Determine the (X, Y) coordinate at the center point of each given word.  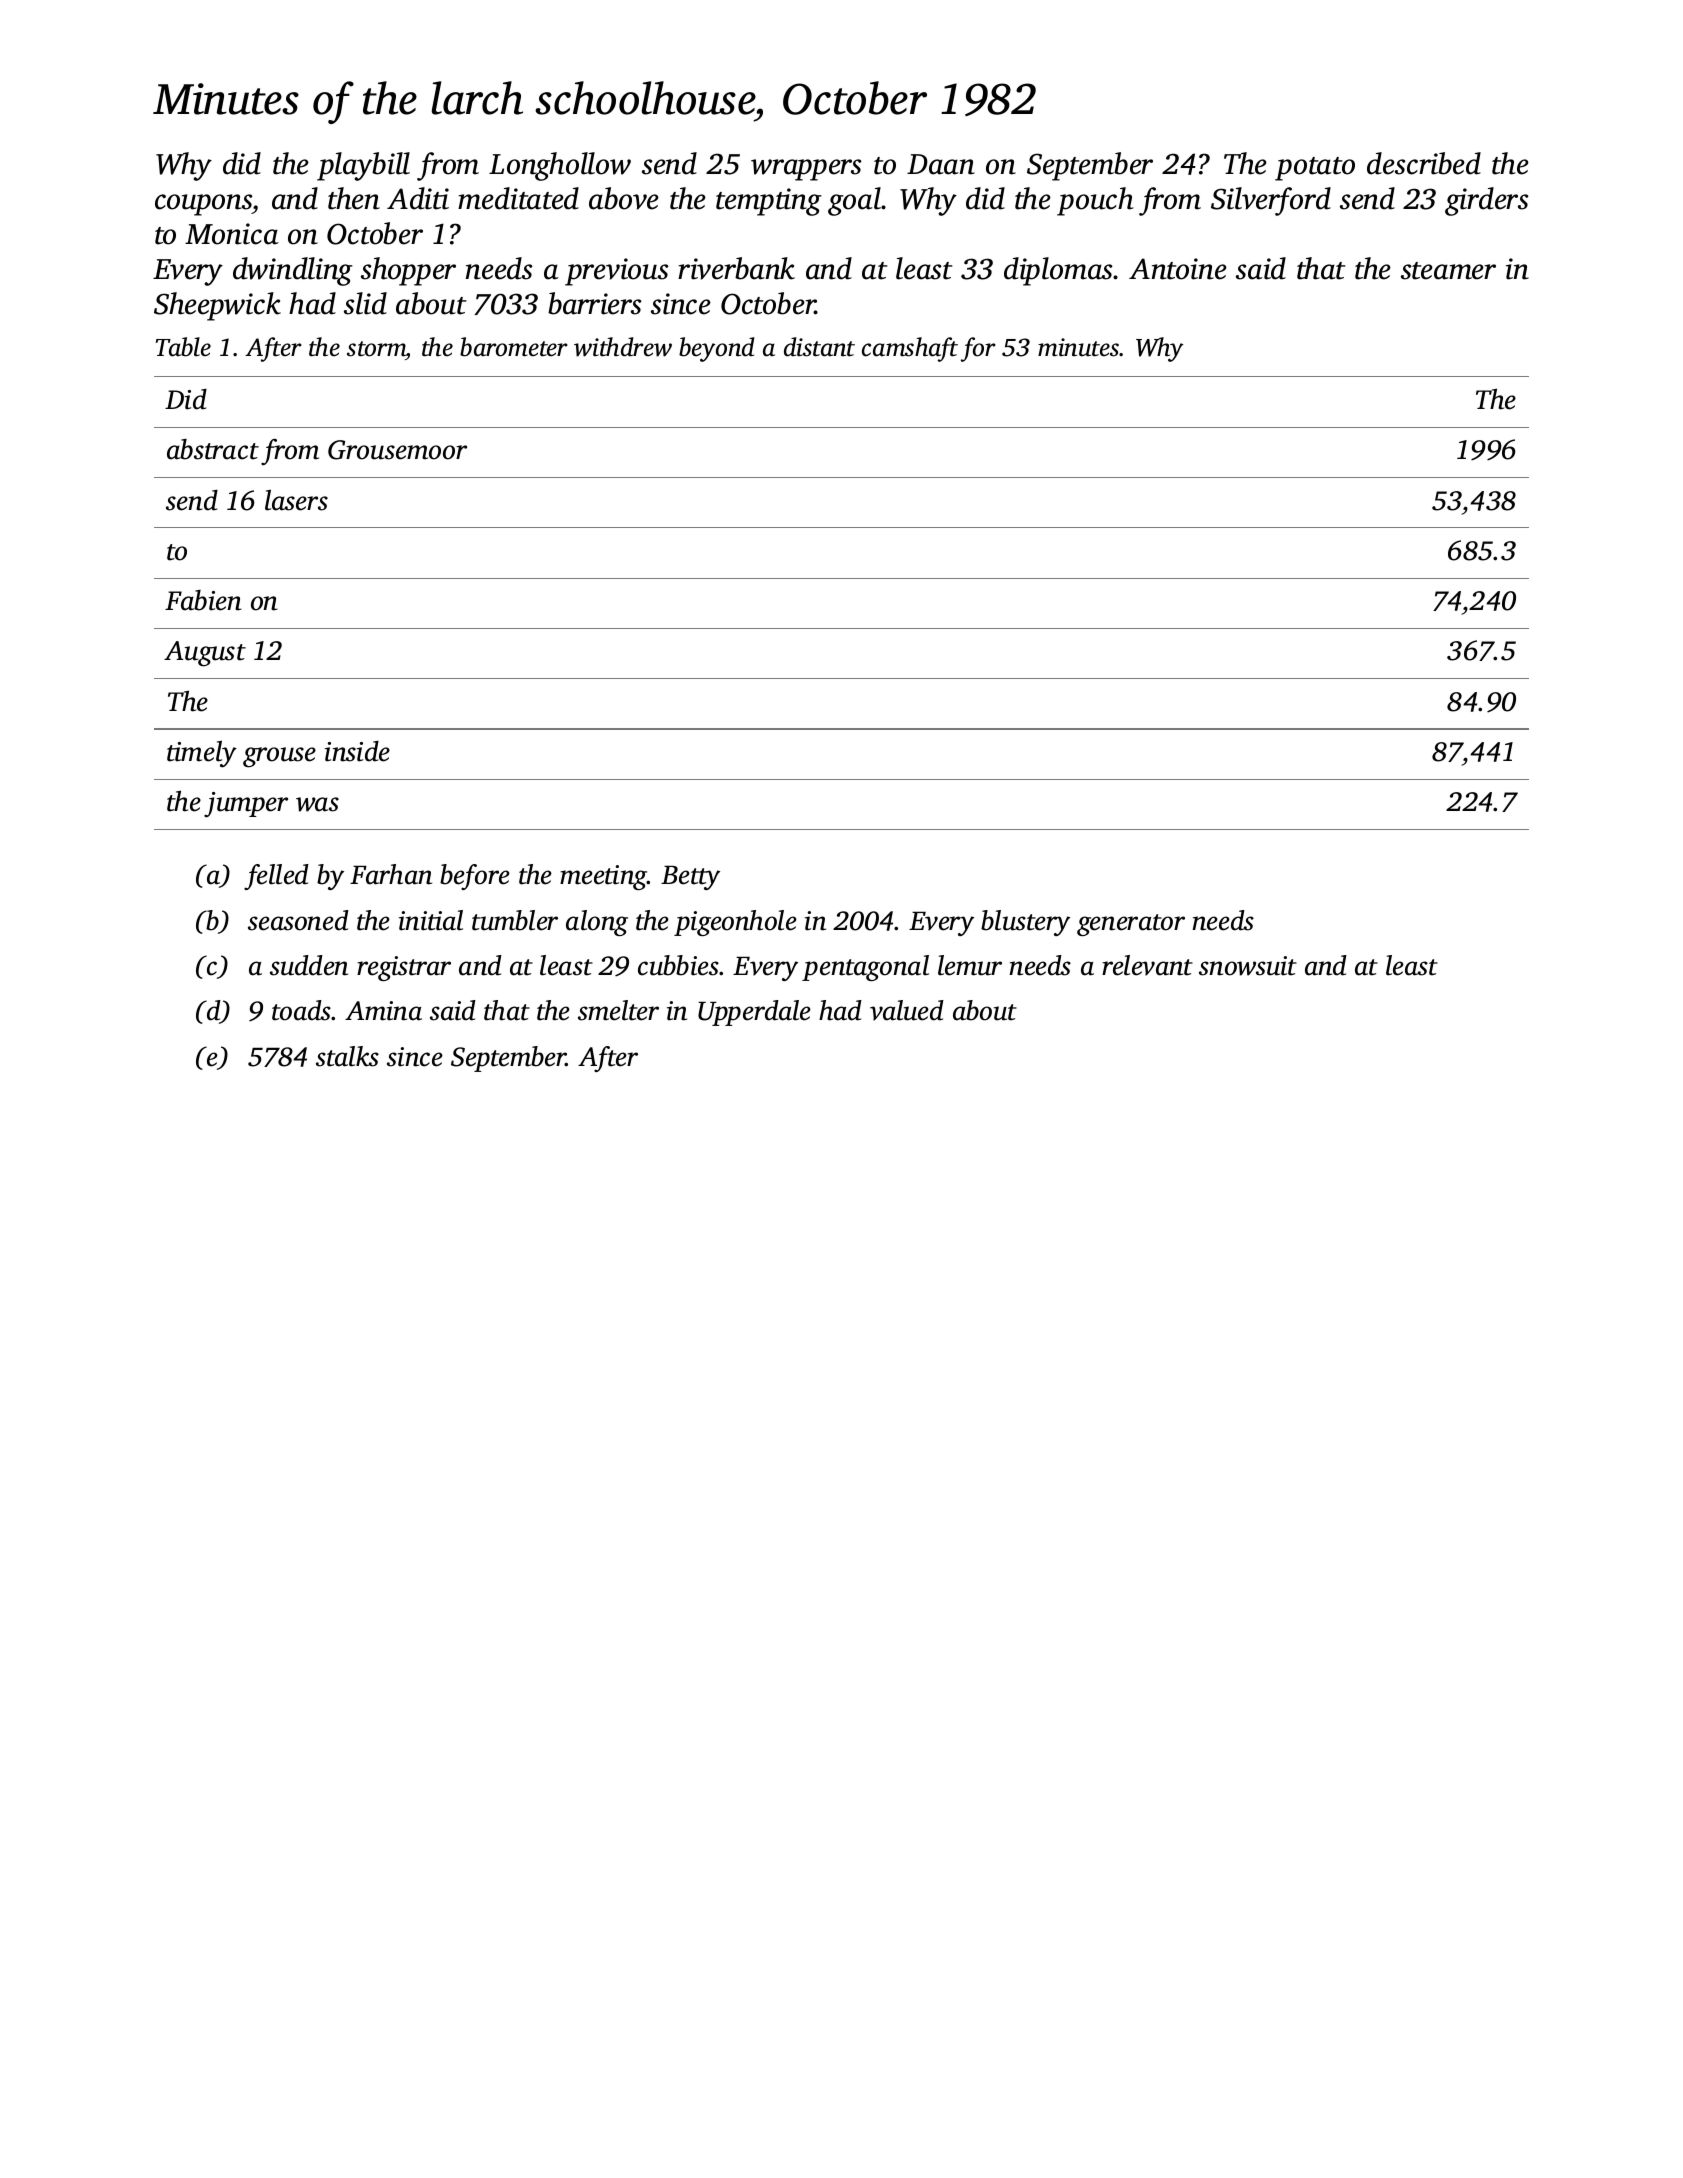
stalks (347, 1056)
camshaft (910, 349)
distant (819, 347)
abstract (213, 449)
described (1424, 163)
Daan (941, 164)
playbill (363, 166)
